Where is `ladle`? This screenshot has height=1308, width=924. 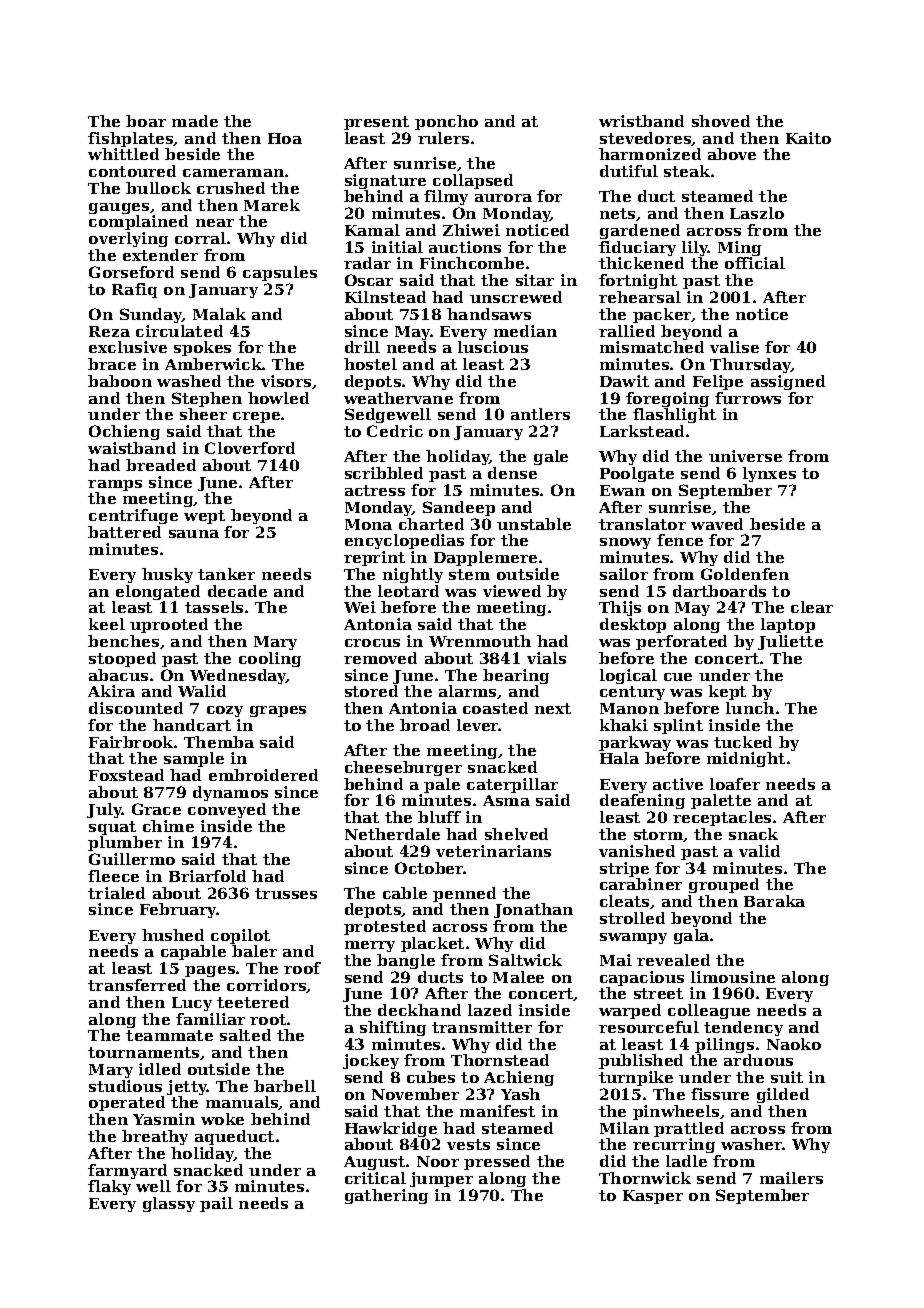 ladle is located at coordinates (686, 1161).
